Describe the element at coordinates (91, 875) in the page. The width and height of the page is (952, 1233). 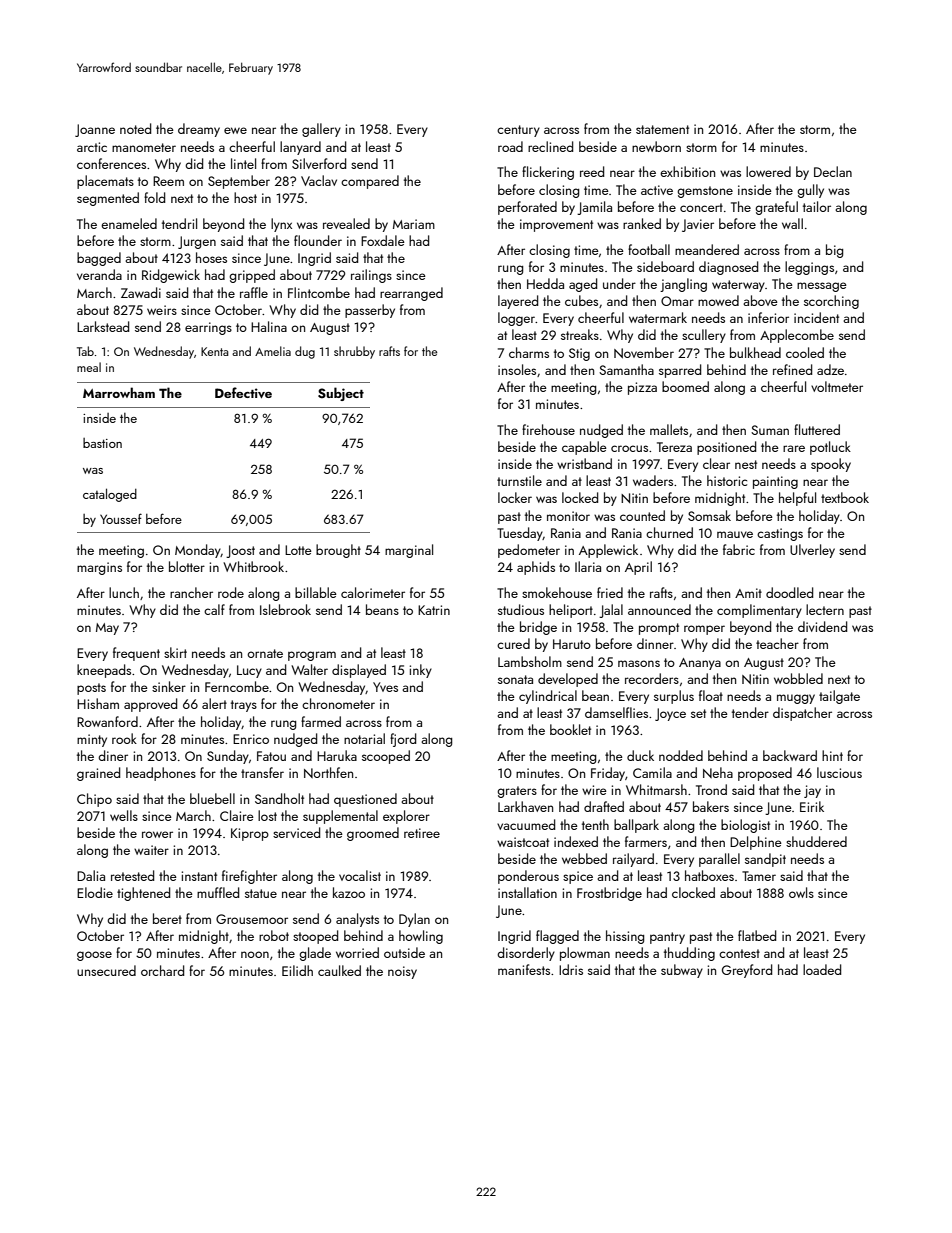
I see `Dalia` at that location.
